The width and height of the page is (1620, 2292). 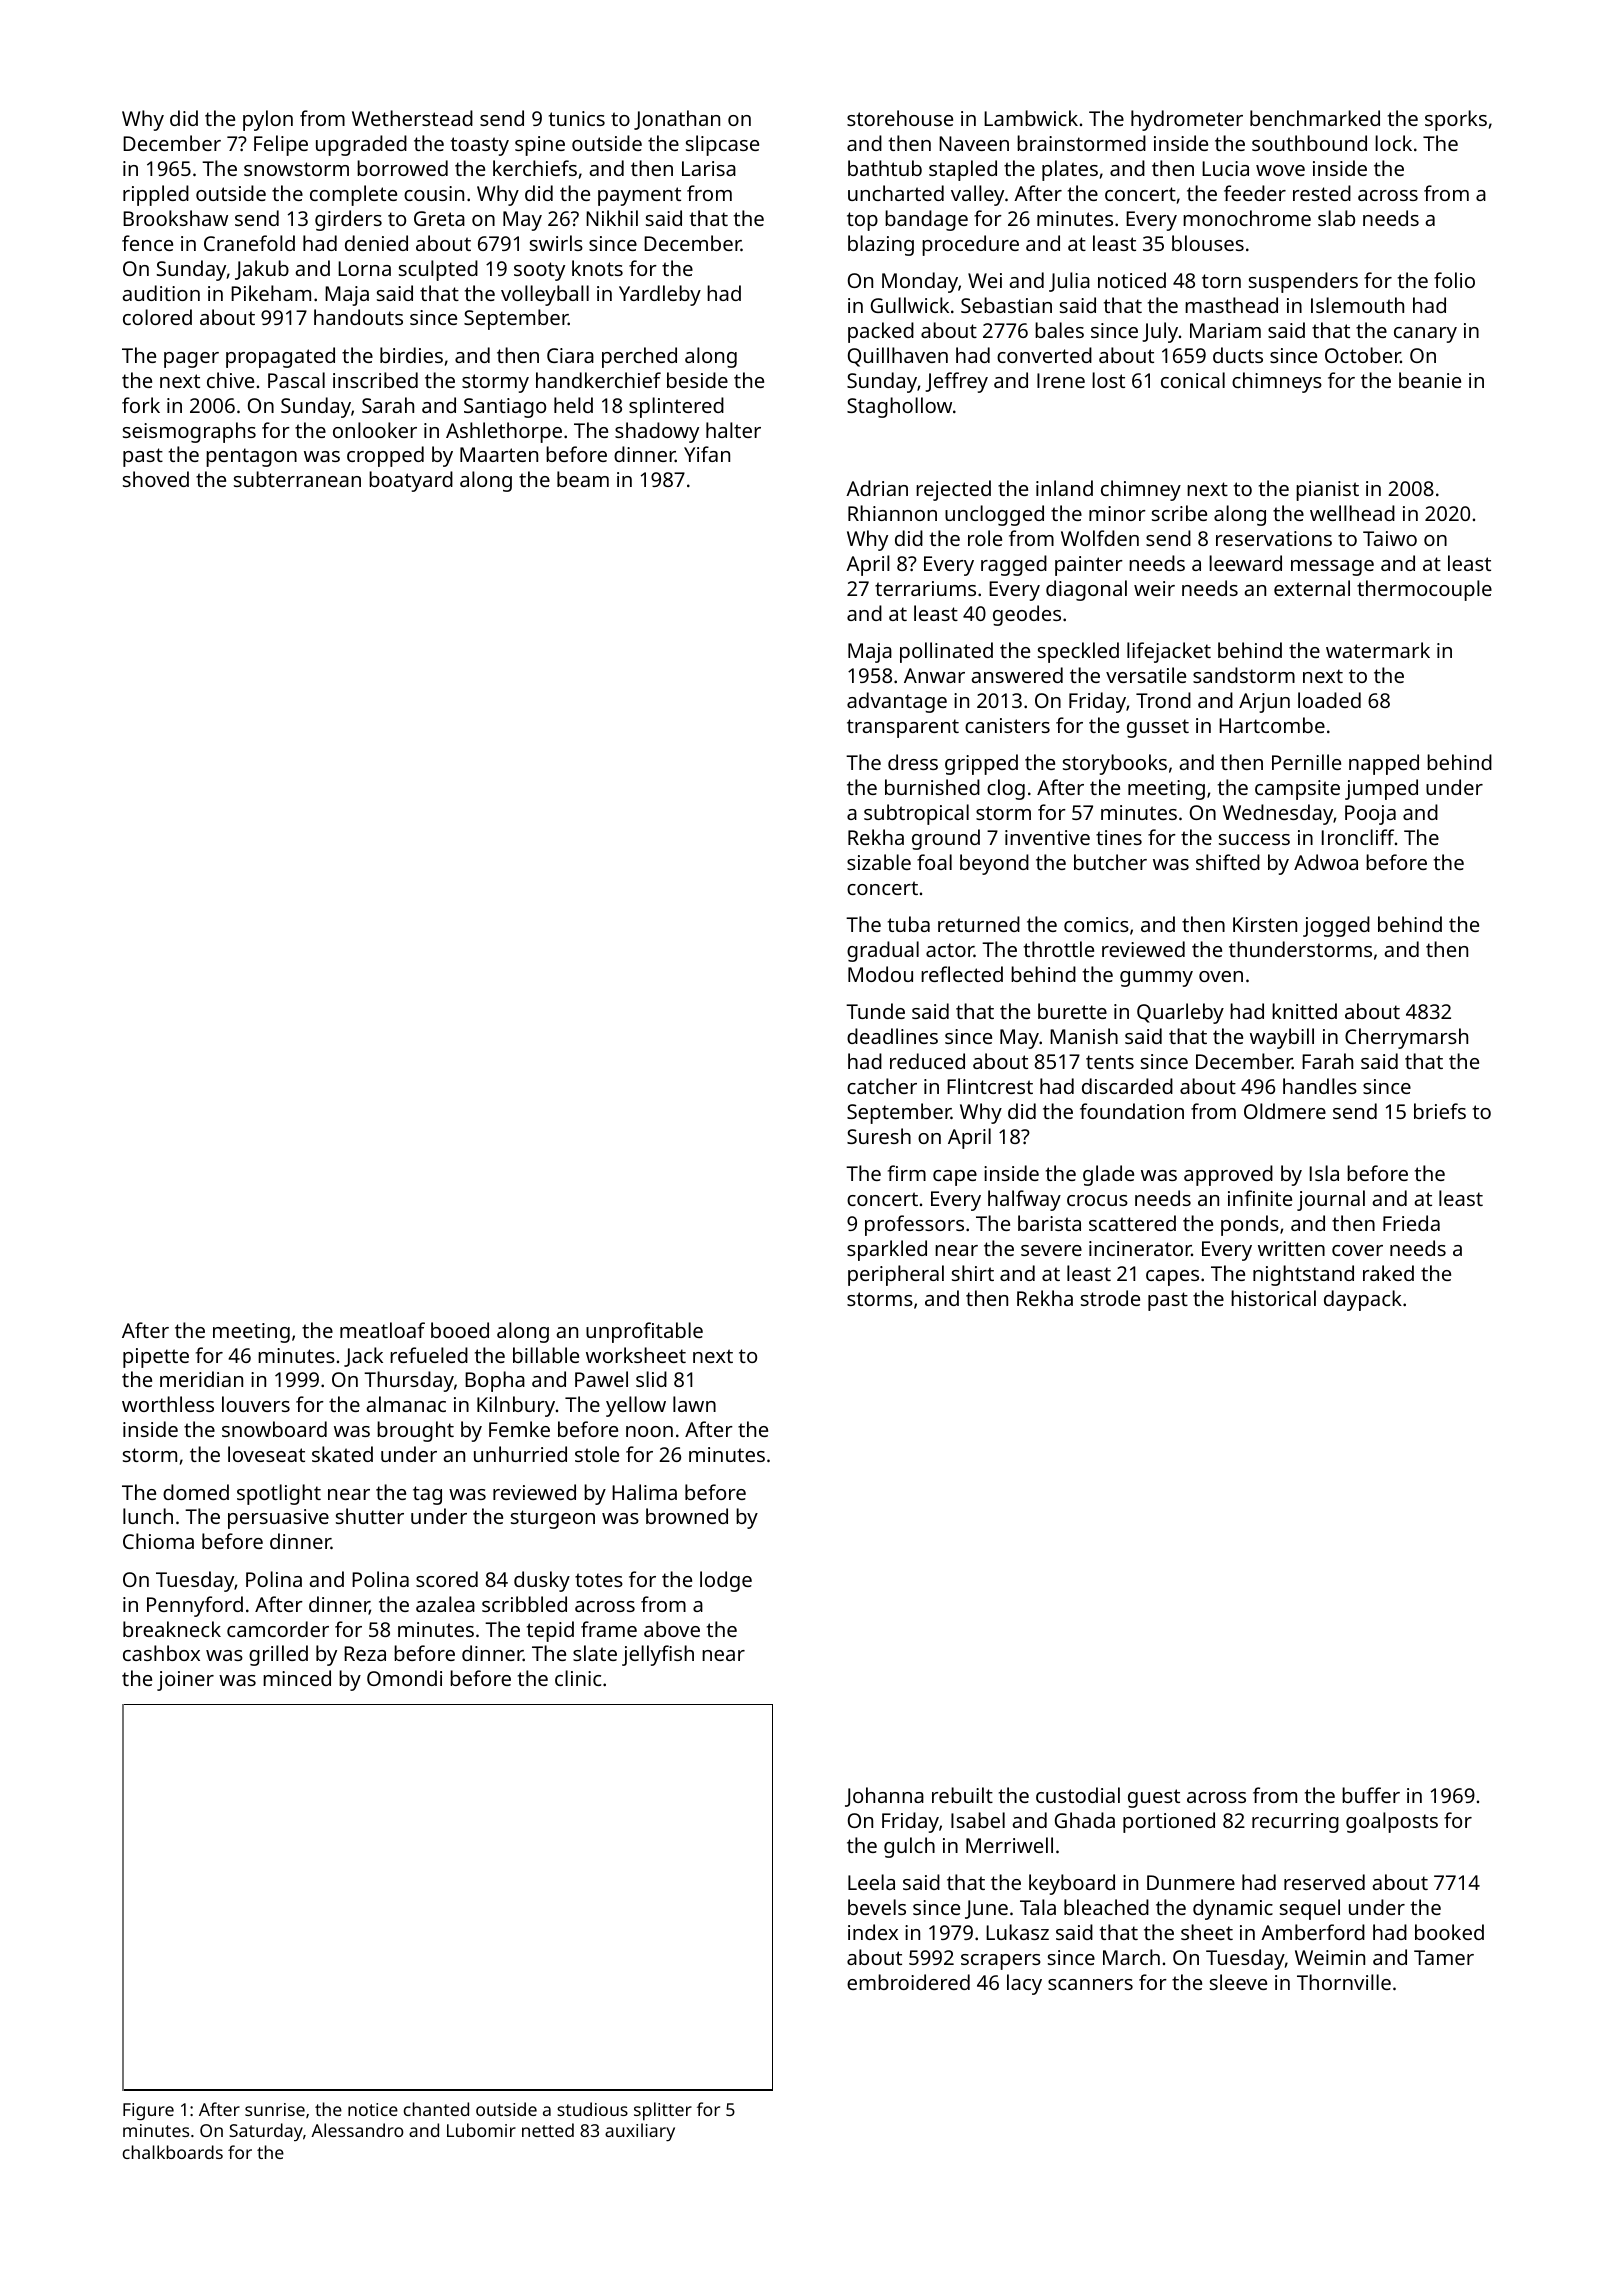 I want to click on Quillhaven, so click(x=898, y=357).
